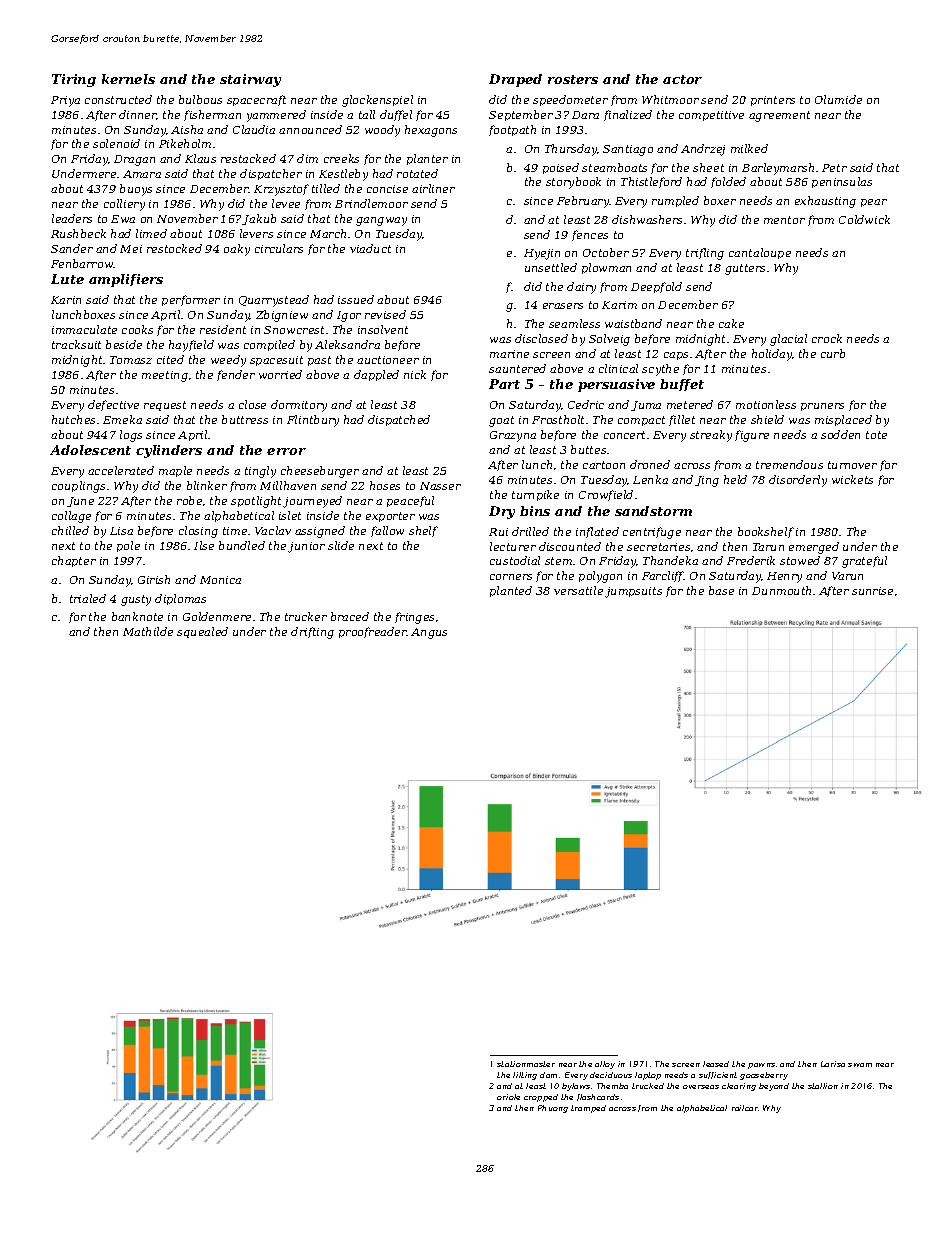  Describe the element at coordinates (707, 481) in the page. I see `Jing` at that location.
